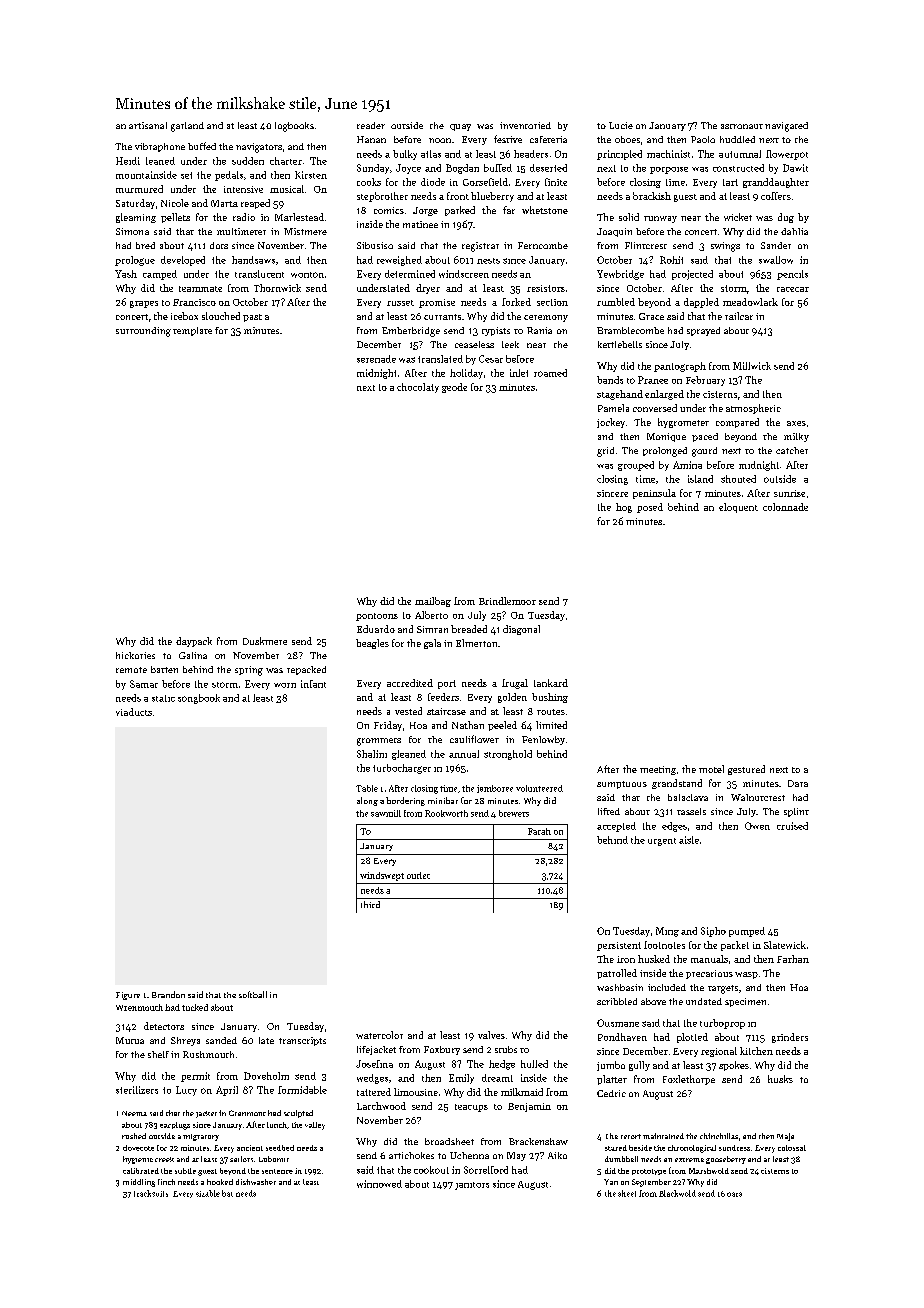 The image size is (924, 1308). I want to click on dishwasher, so click(256, 1182).
